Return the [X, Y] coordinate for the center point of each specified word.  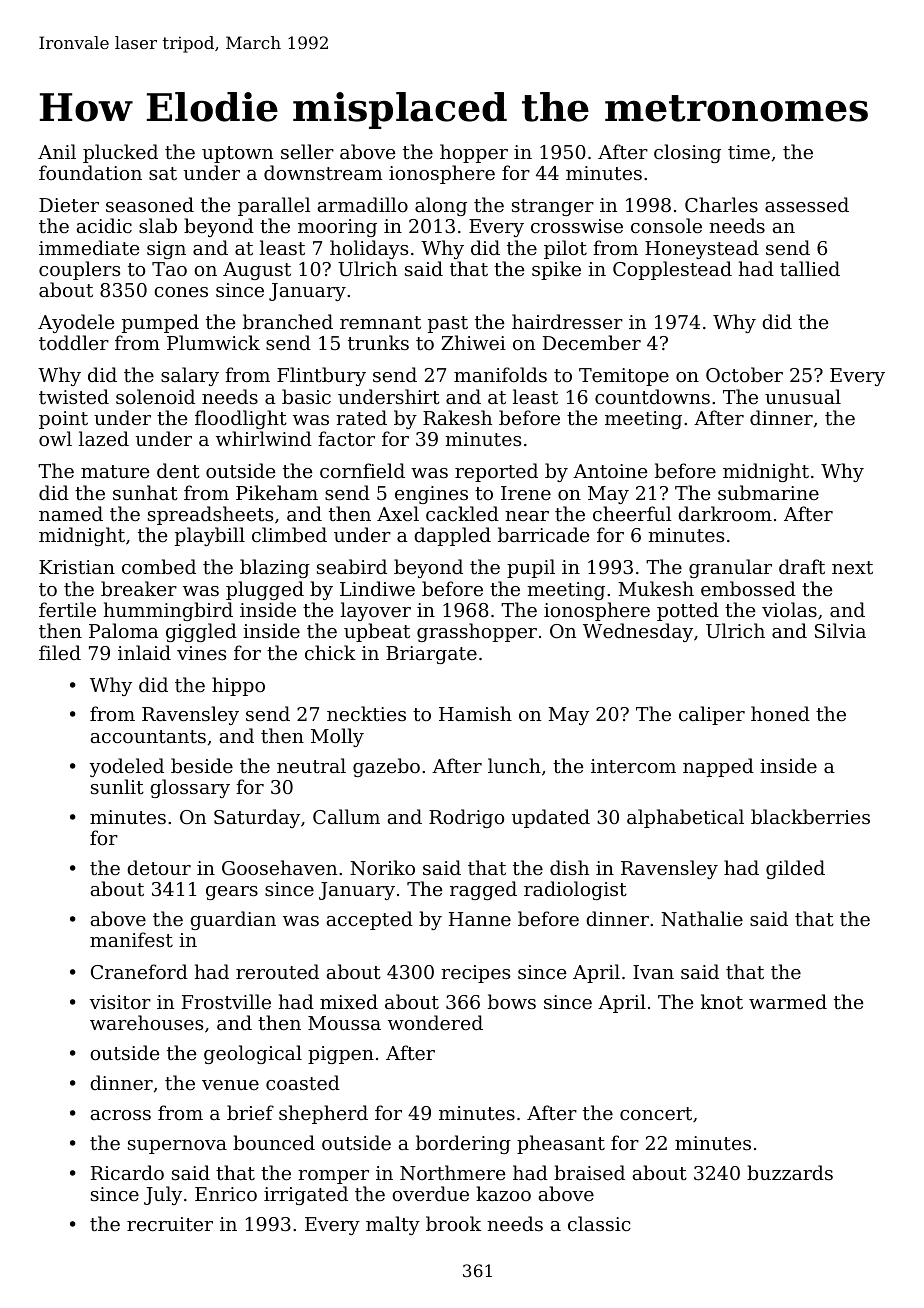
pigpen [341, 1055]
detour [159, 867]
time [749, 152]
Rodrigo [466, 818]
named [71, 513]
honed [780, 713]
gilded [795, 869]
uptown [237, 154]
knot [722, 1001]
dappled [452, 536]
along [441, 206]
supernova [177, 1147]
